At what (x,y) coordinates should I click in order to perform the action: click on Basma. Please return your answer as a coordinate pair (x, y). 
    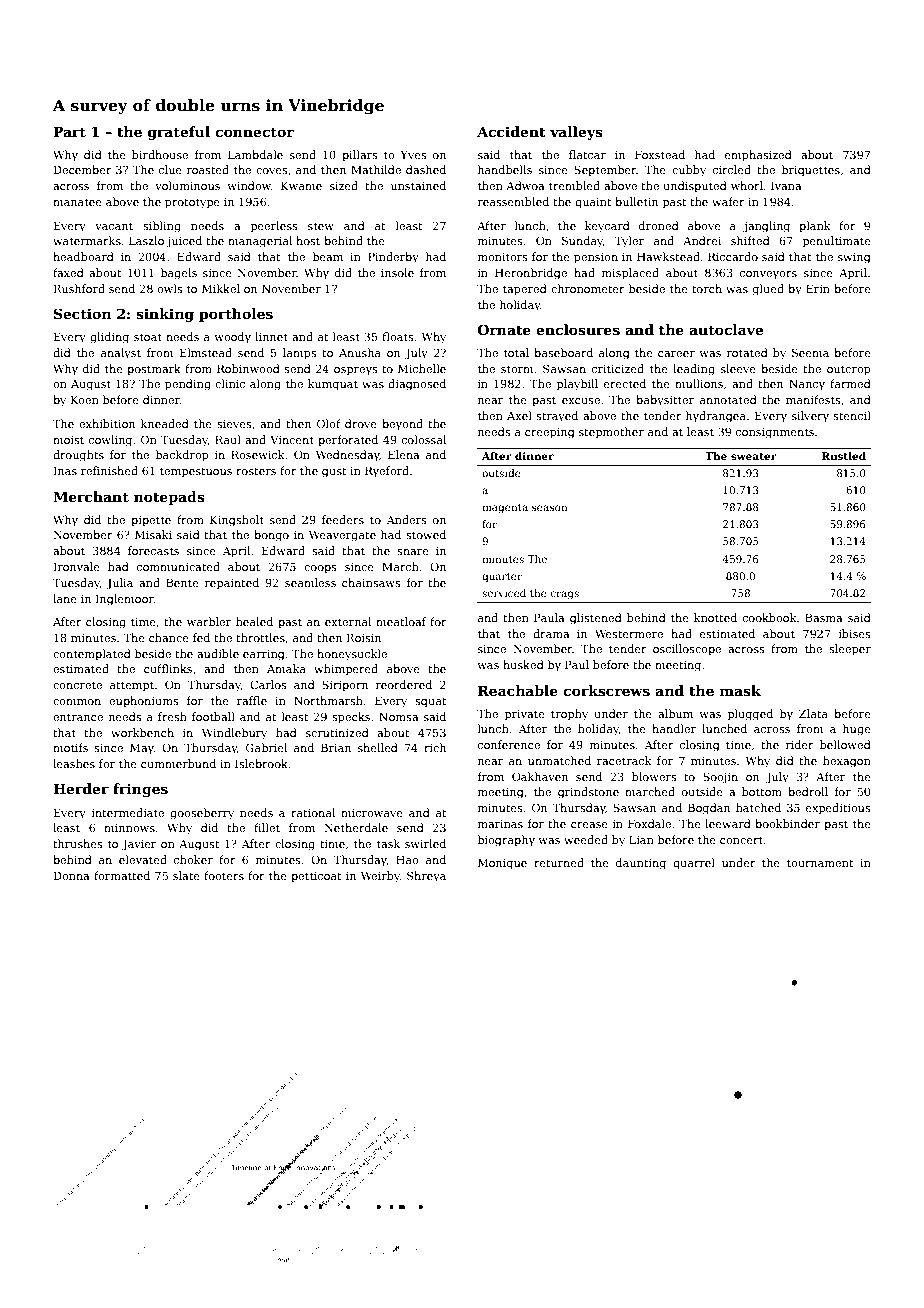
    Looking at the image, I should click on (823, 617).
